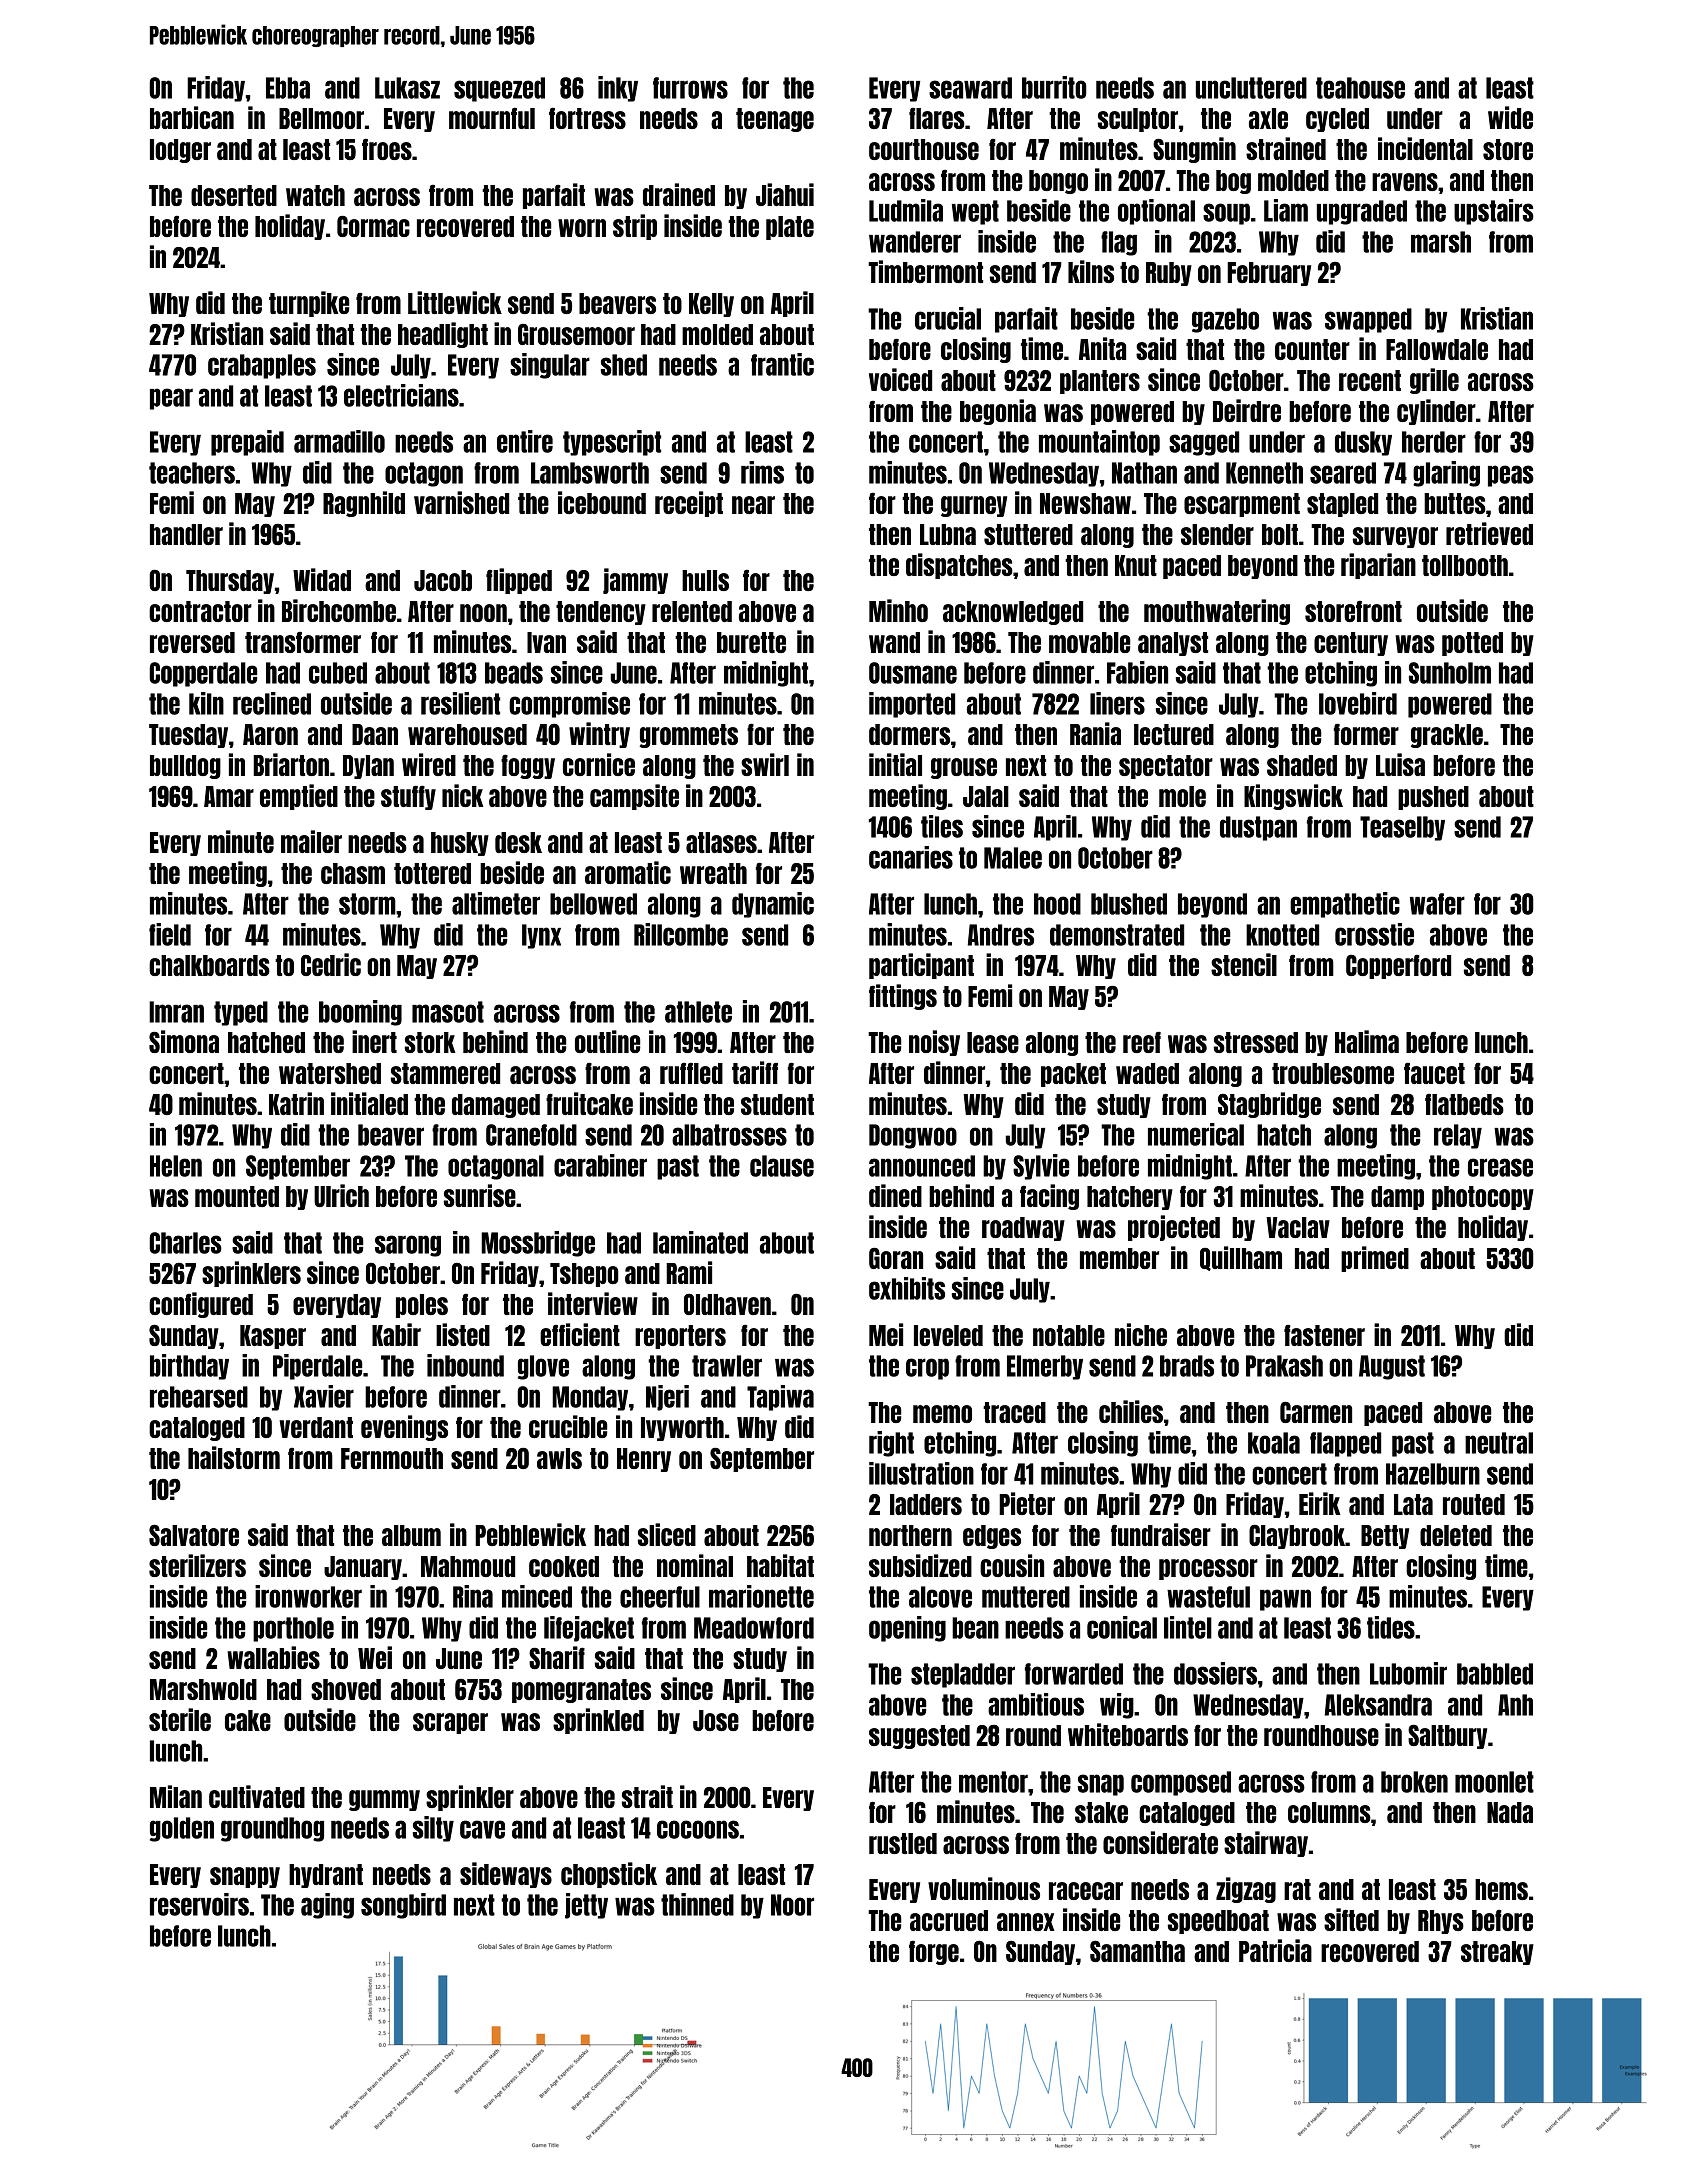 The width and height of the document is (1683, 2178). I want to click on mentor, so click(993, 1782).
